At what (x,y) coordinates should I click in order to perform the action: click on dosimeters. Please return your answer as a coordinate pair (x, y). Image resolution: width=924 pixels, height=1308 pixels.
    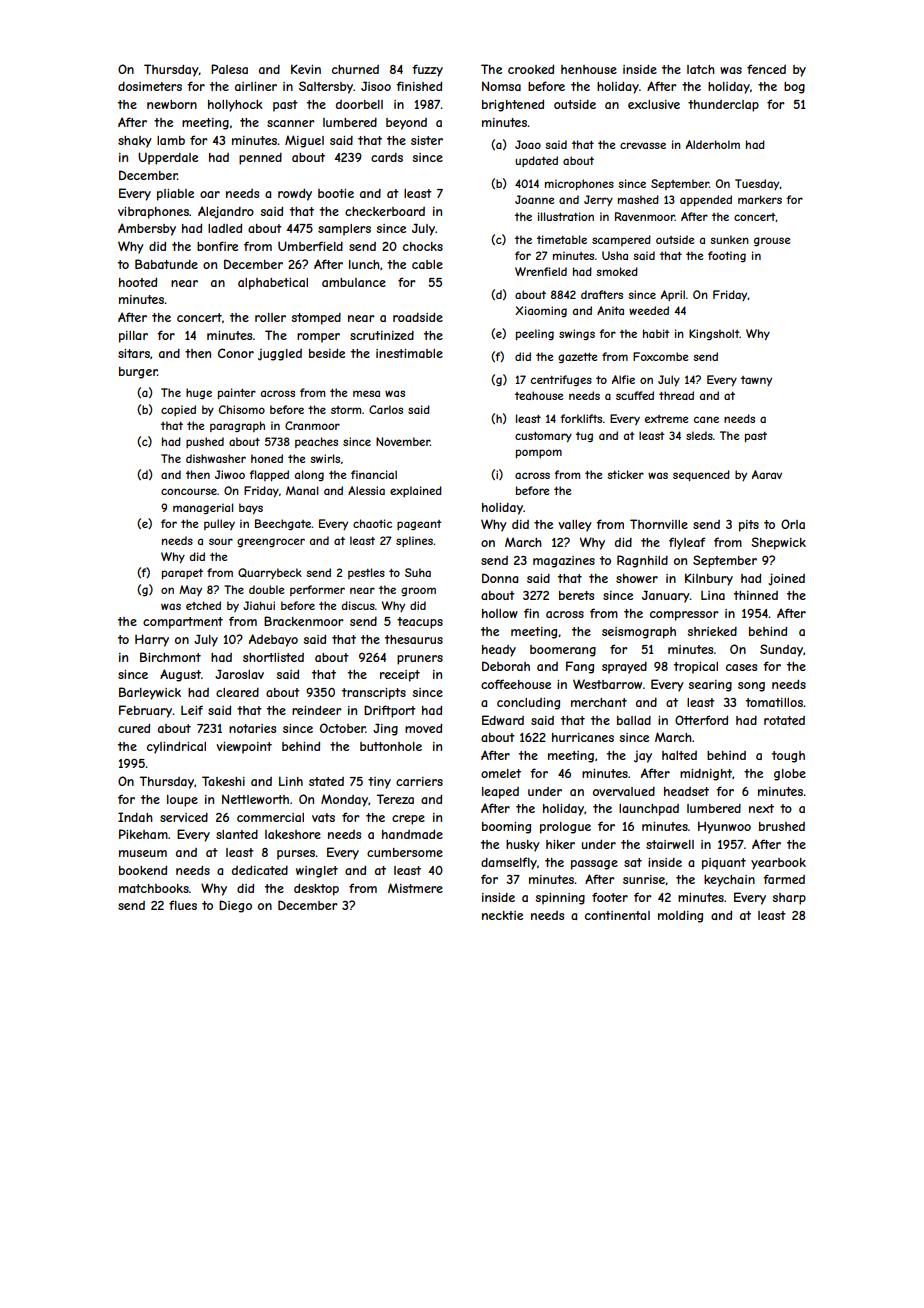
    Looking at the image, I should click on (150, 86).
